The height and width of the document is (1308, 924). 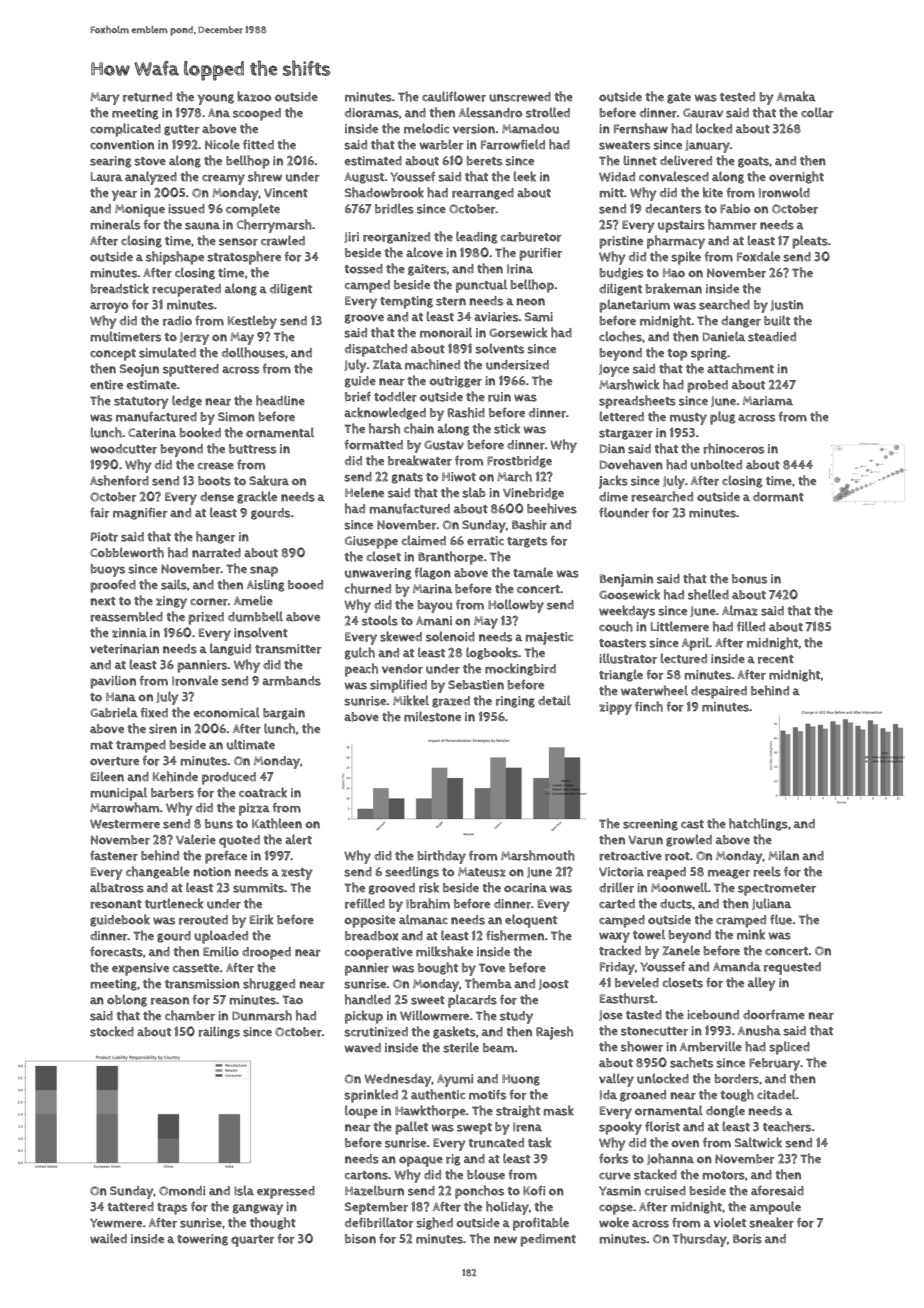 What do you see at coordinates (104, 537) in the document?
I see `Piotr` at bounding box center [104, 537].
